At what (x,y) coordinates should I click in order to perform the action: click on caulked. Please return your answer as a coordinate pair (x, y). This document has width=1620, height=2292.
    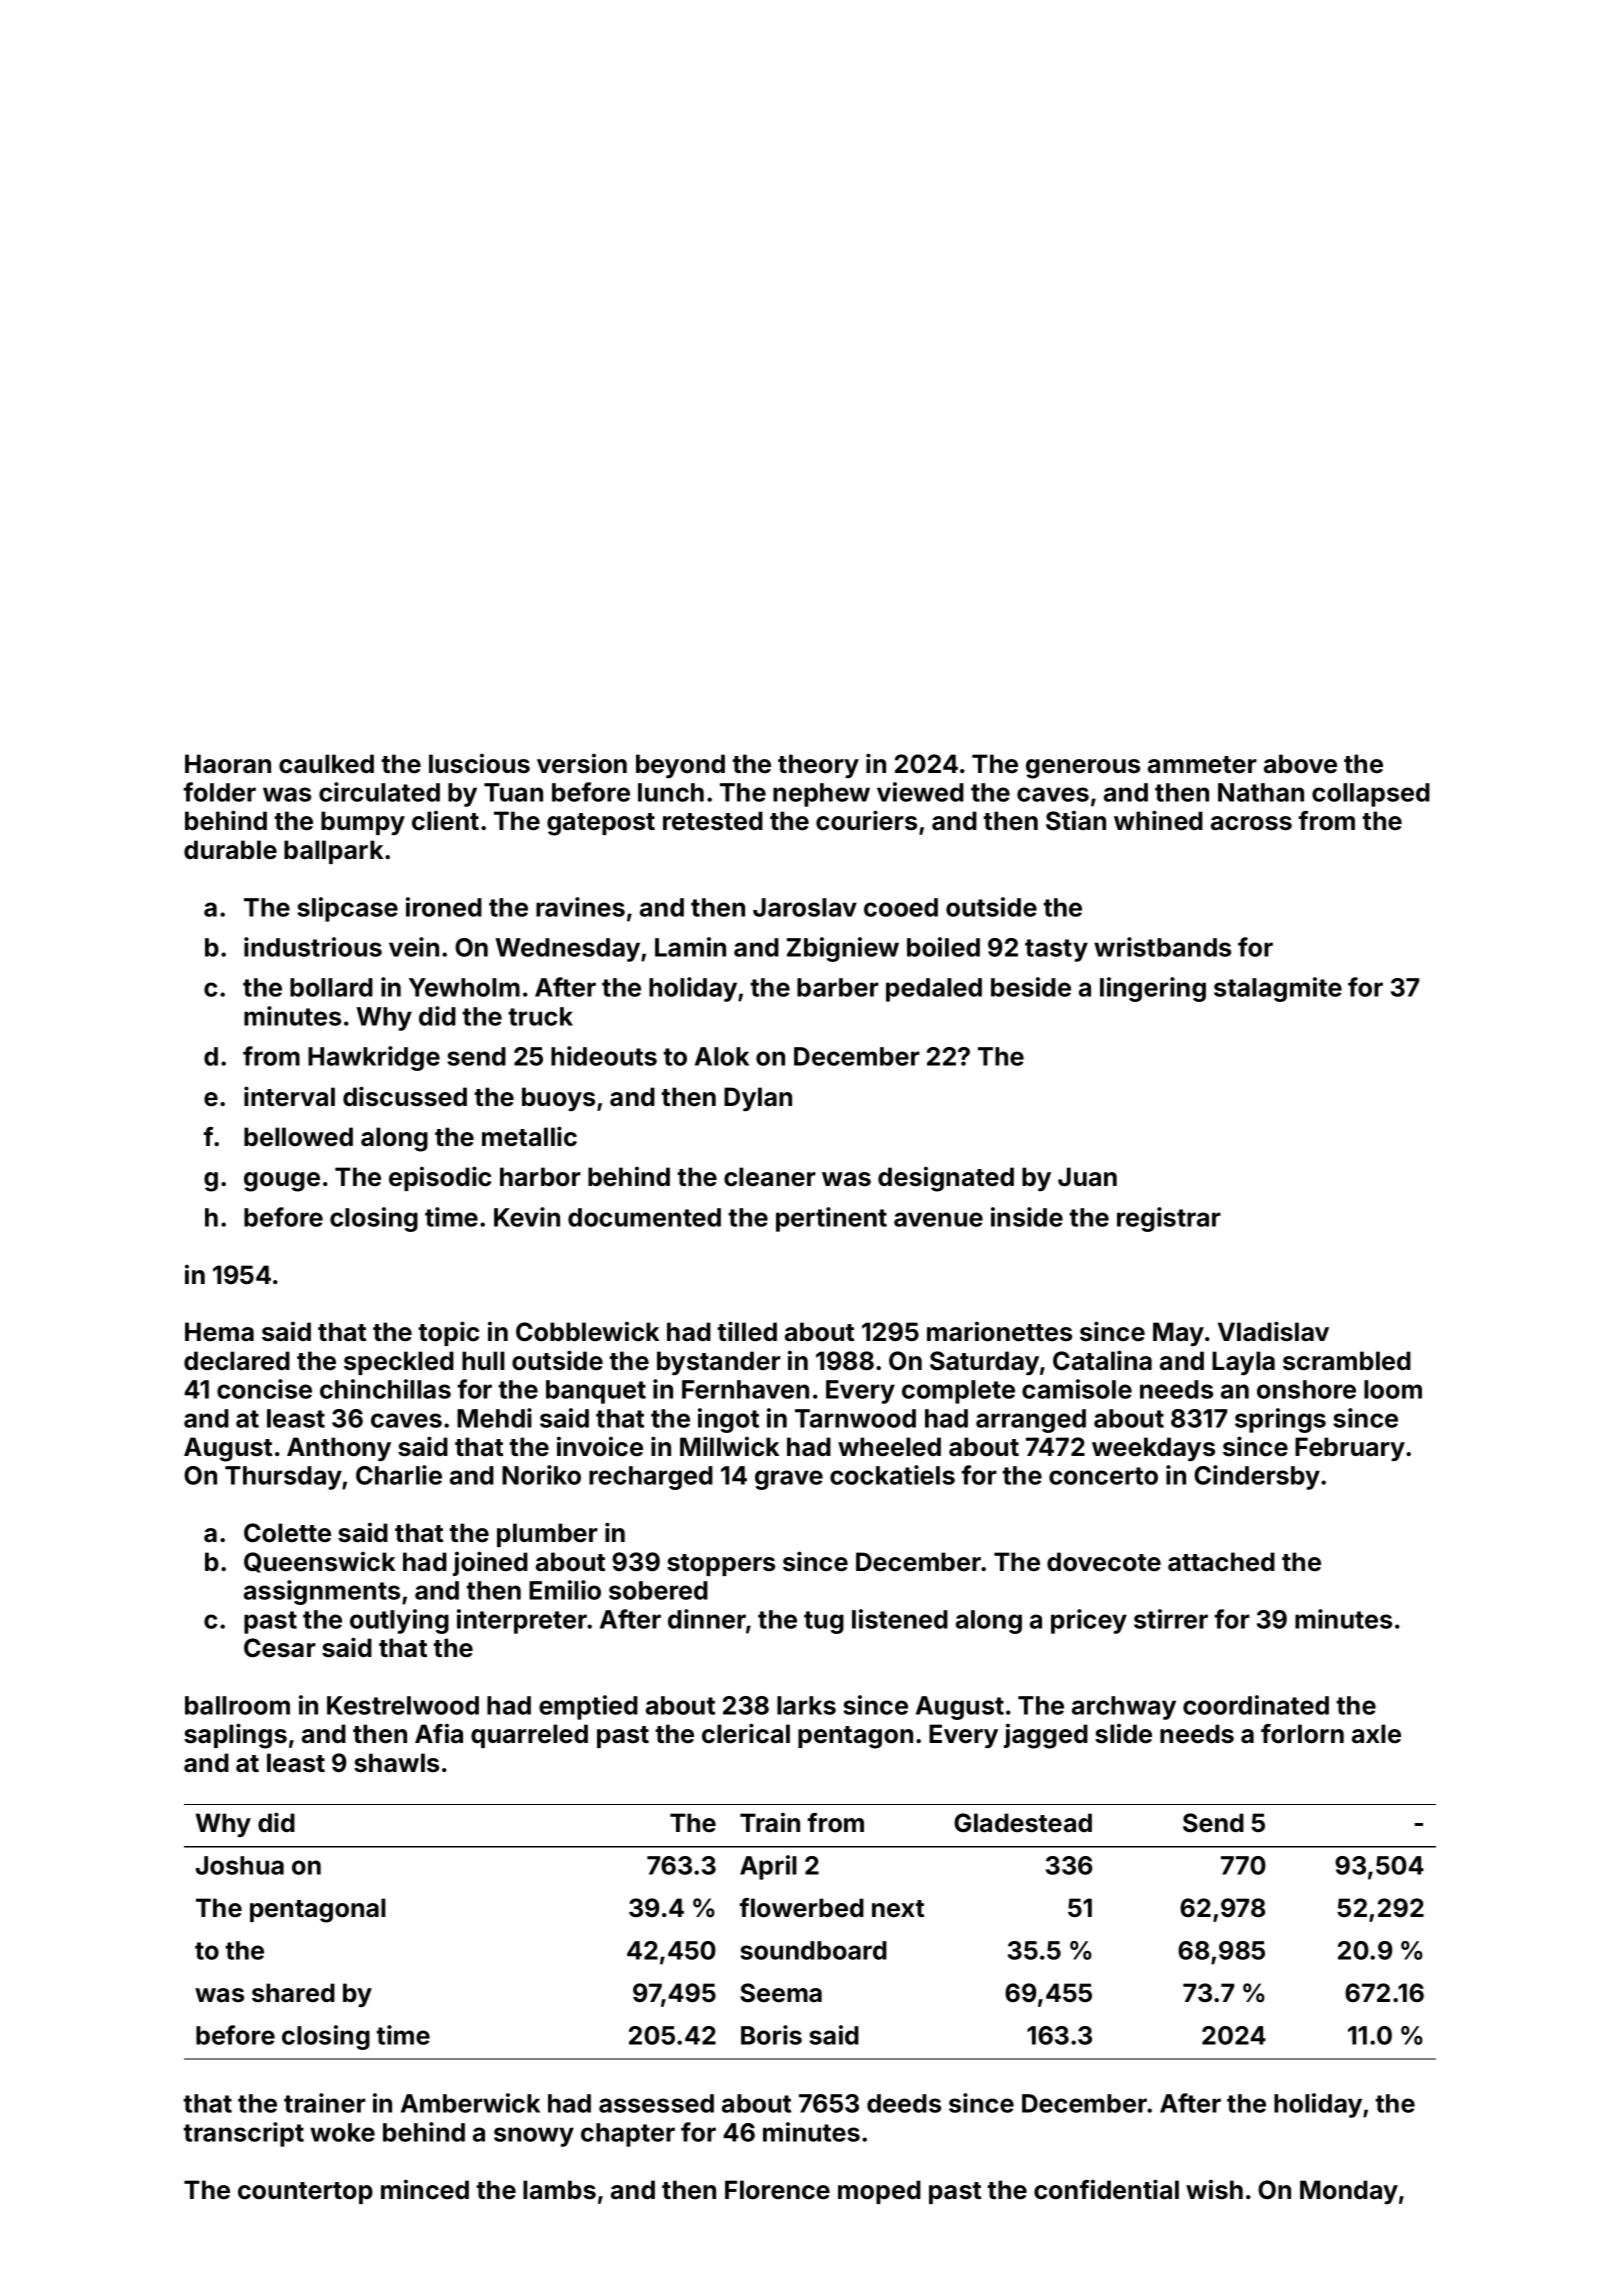
    Looking at the image, I should click on (326, 764).
